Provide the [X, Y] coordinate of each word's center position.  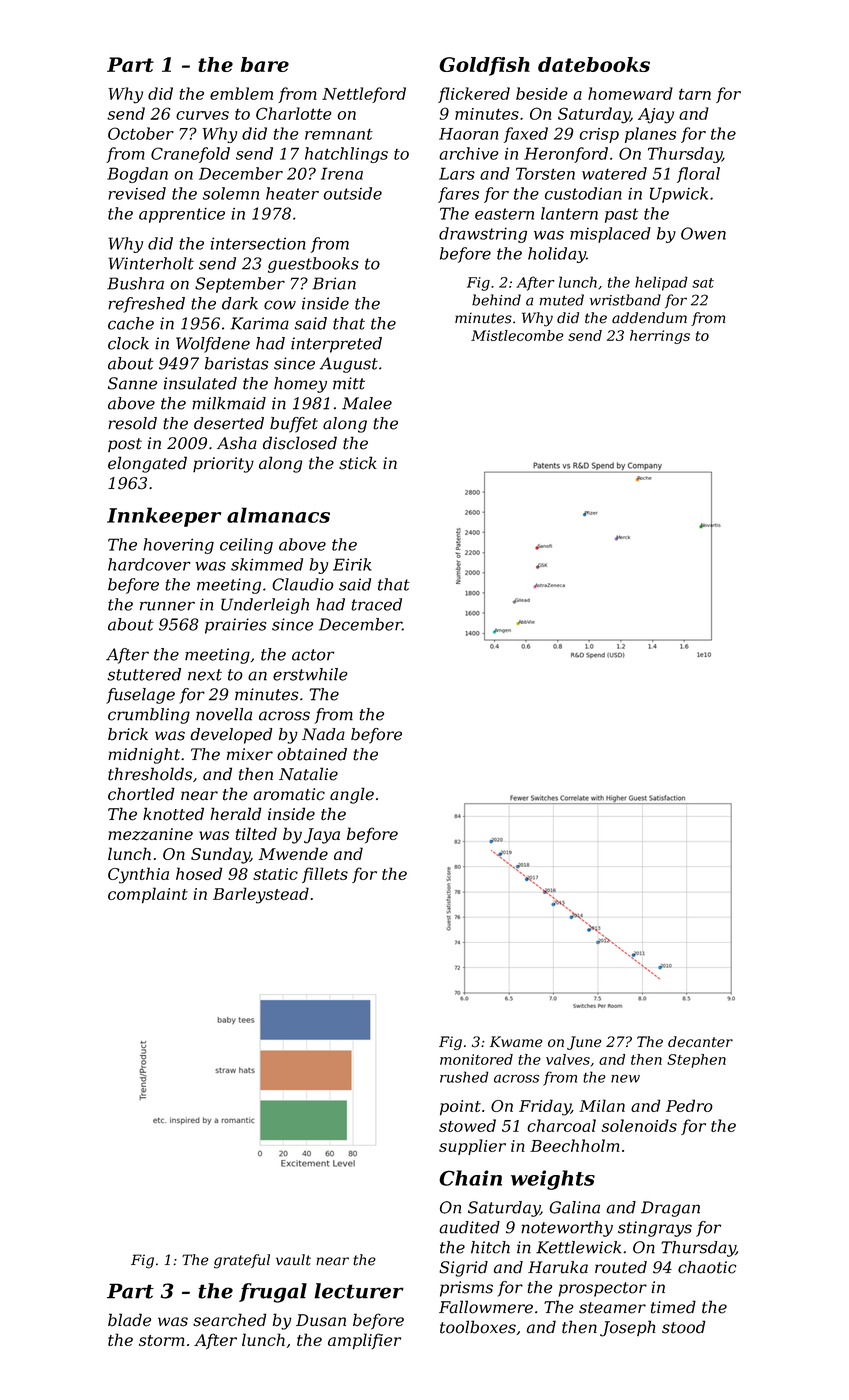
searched [229, 1320]
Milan [602, 1105]
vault [293, 1260]
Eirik [352, 564]
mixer [250, 754]
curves [202, 115]
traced [377, 604]
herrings [660, 337]
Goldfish [484, 66]
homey [300, 385]
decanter [700, 1042]
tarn [695, 94]
